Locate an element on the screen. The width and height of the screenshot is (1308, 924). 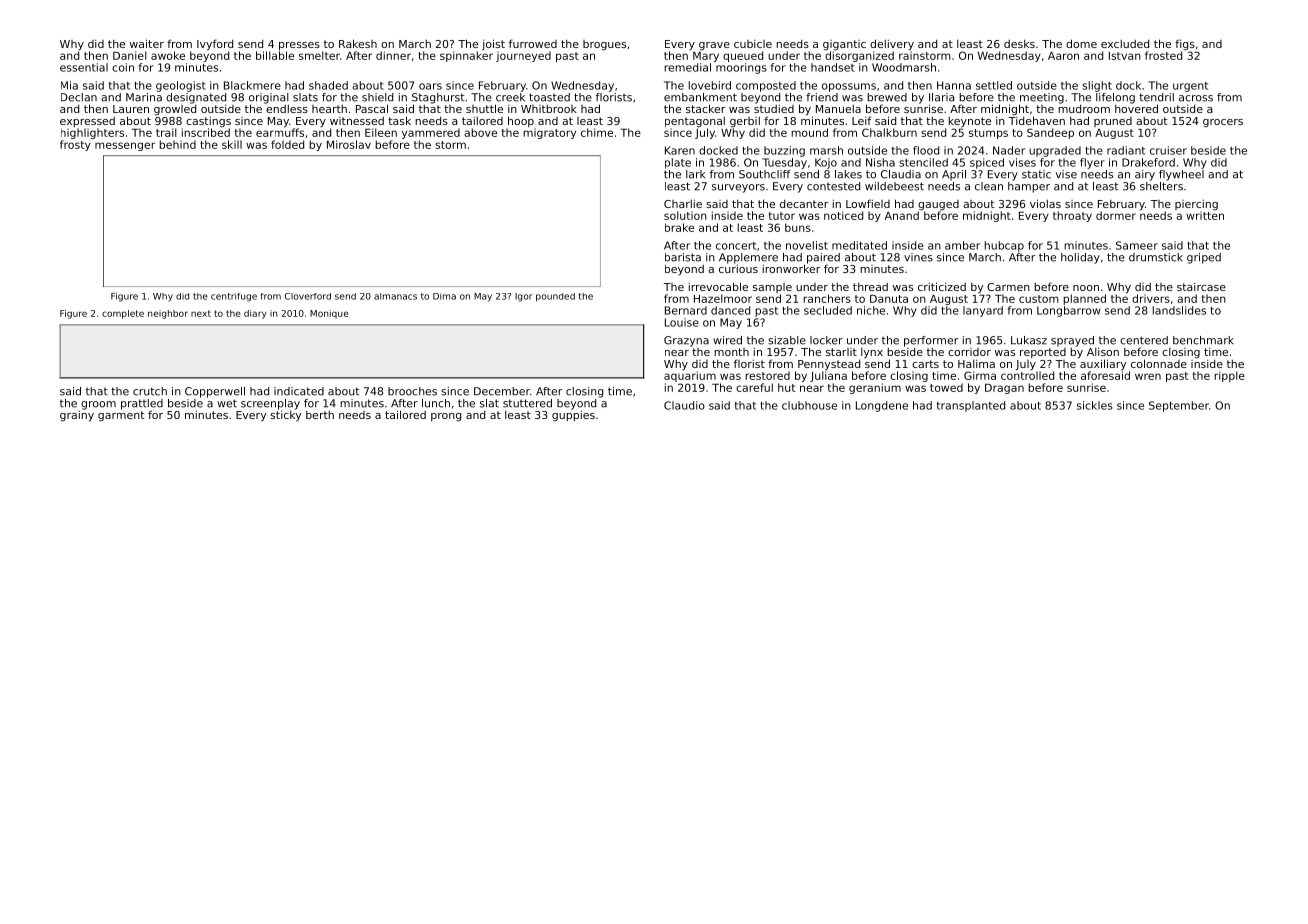
mound is located at coordinates (809, 132).
